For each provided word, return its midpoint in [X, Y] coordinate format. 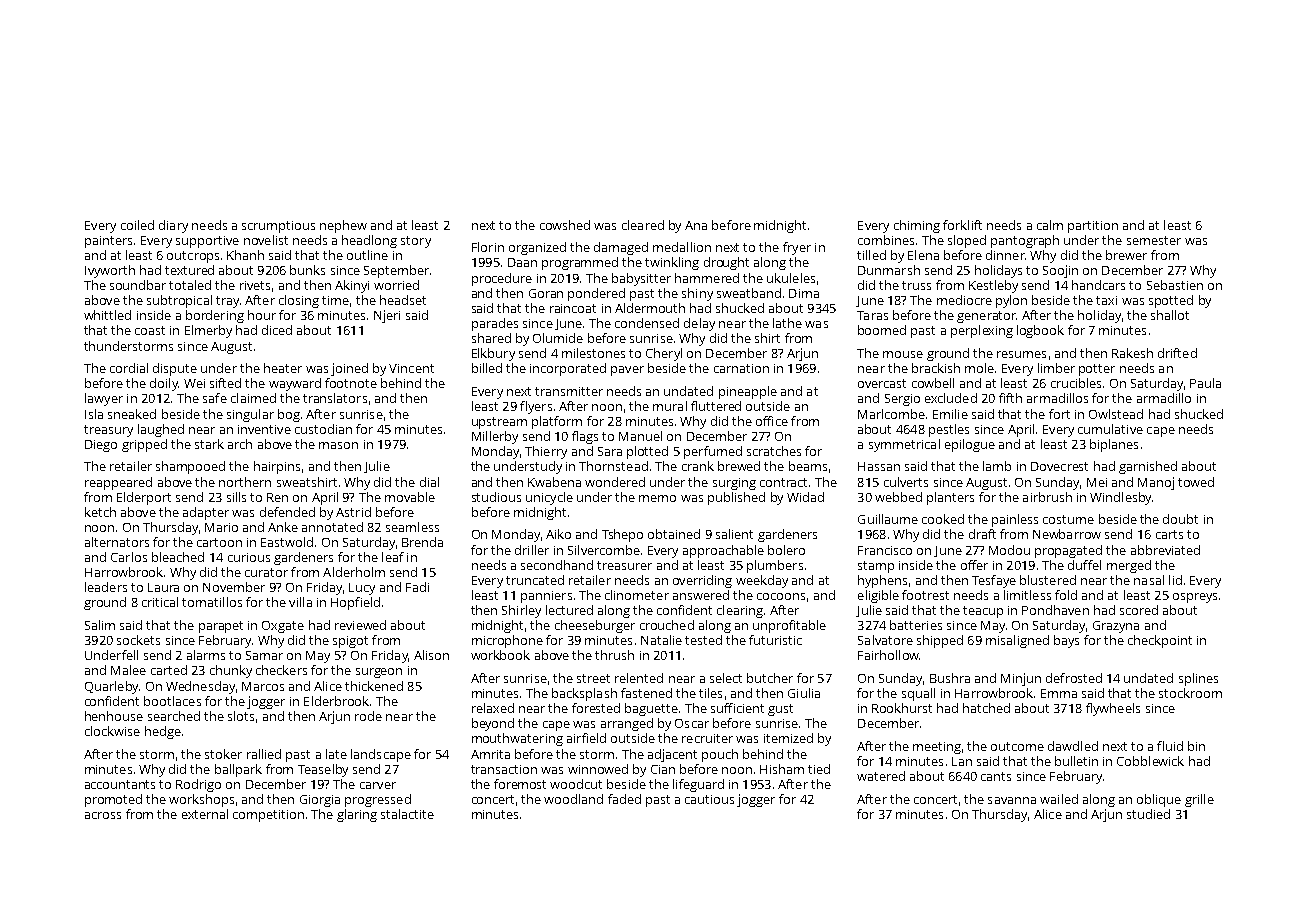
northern [245, 482]
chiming [917, 226]
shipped [940, 641]
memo [657, 498]
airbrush [1047, 497]
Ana [696, 225]
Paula [1205, 383]
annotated [332, 527]
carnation [741, 368]
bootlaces [172, 701]
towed [1196, 482]
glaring [357, 815]
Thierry [546, 452]
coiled [137, 225]
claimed [253, 398]
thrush [614, 655]
